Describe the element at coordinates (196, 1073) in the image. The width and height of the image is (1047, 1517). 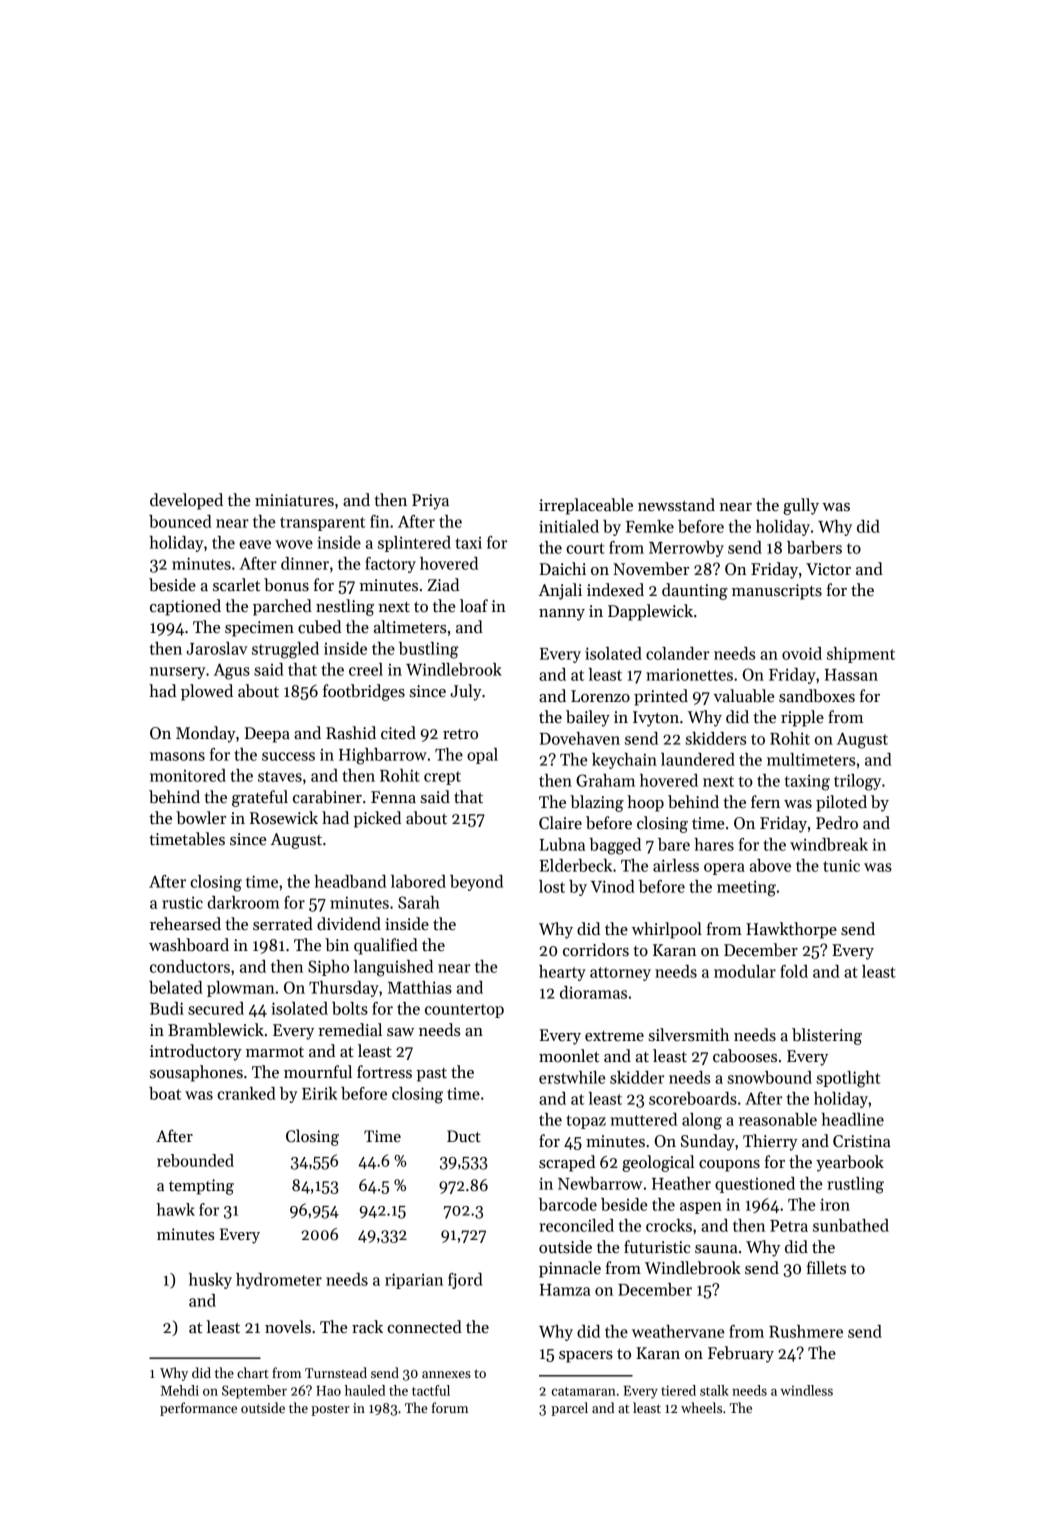
I see `sousaphones` at that location.
